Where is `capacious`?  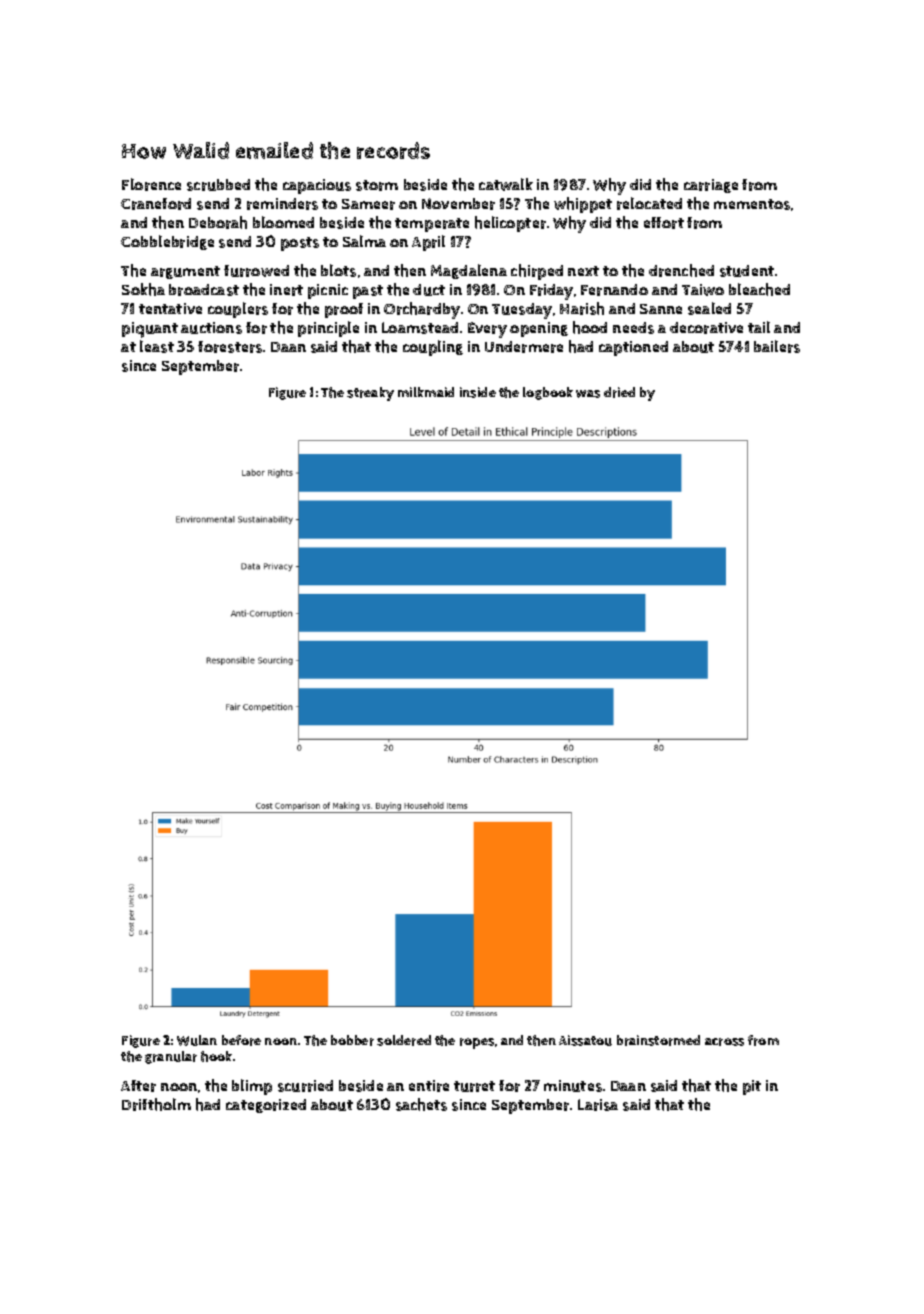 capacious is located at coordinates (317, 186).
